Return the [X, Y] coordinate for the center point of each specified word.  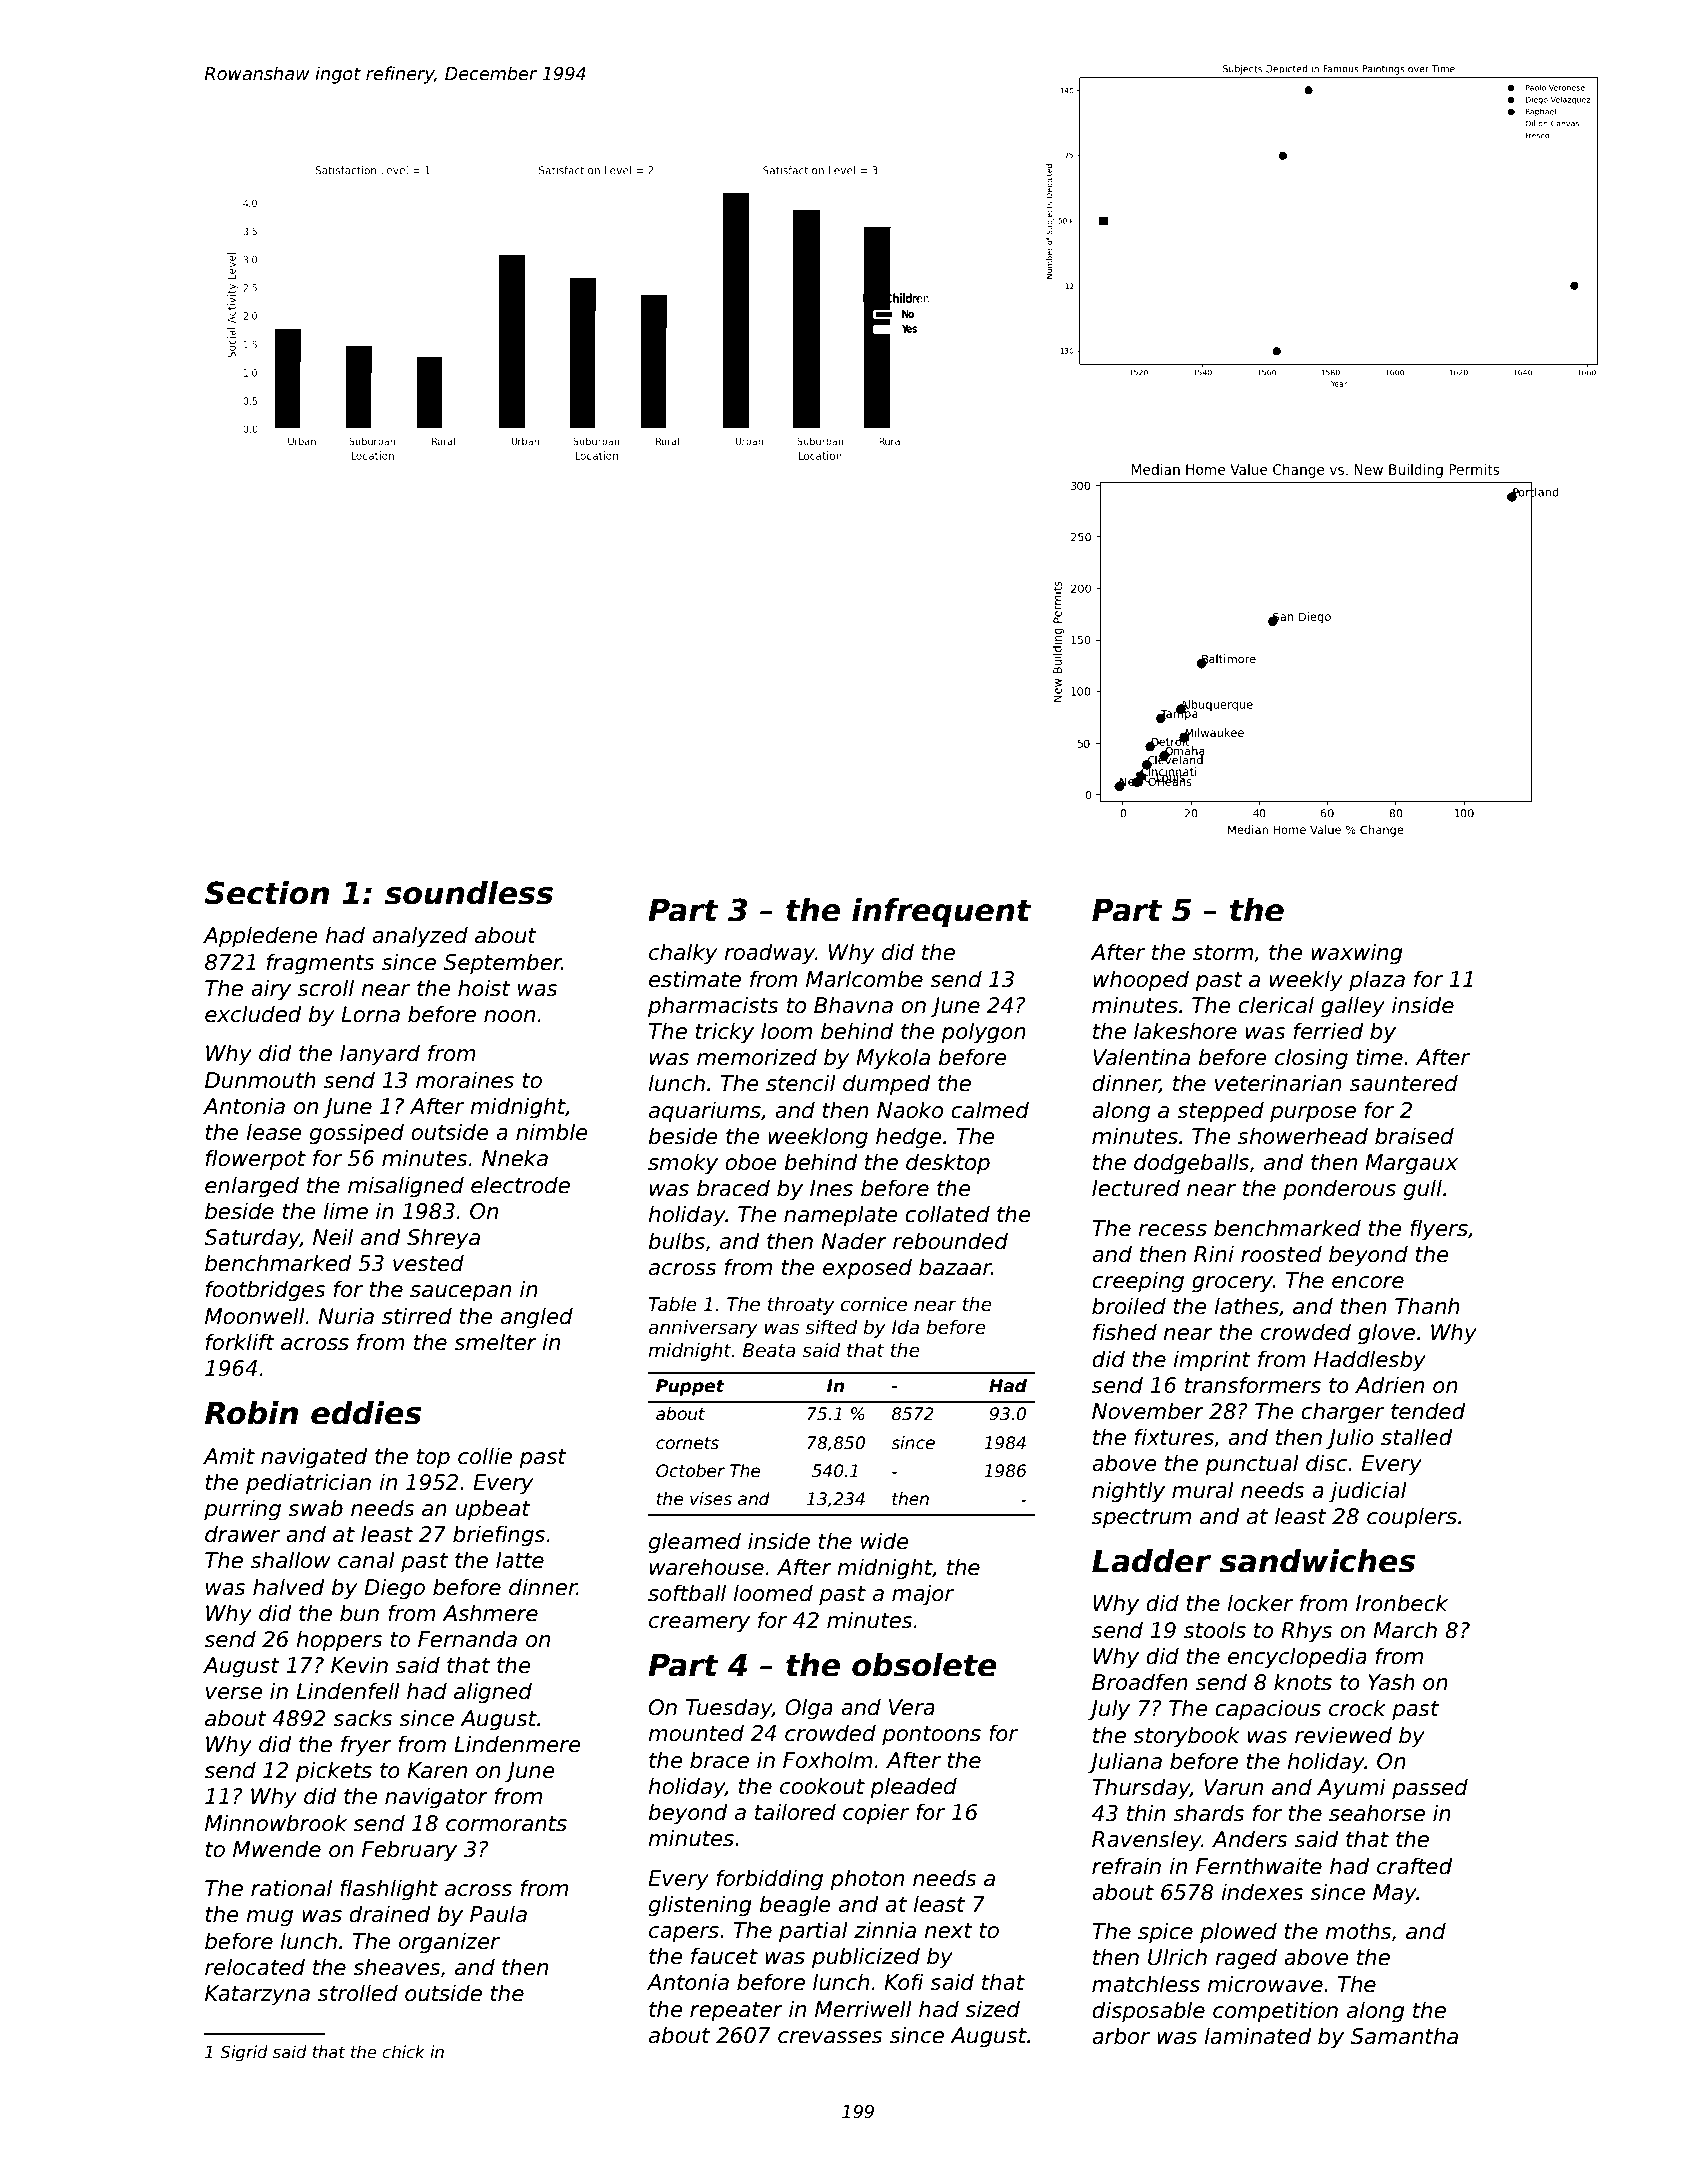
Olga [809, 1709]
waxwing [1356, 954]
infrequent [941, 912]
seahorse [1377, 1813]
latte [520, 1560]
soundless [469, 893]
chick [403, 2052]
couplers [1412, 1518]
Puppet [690, 1387]
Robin [251, 1413]
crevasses [830, 2037]
